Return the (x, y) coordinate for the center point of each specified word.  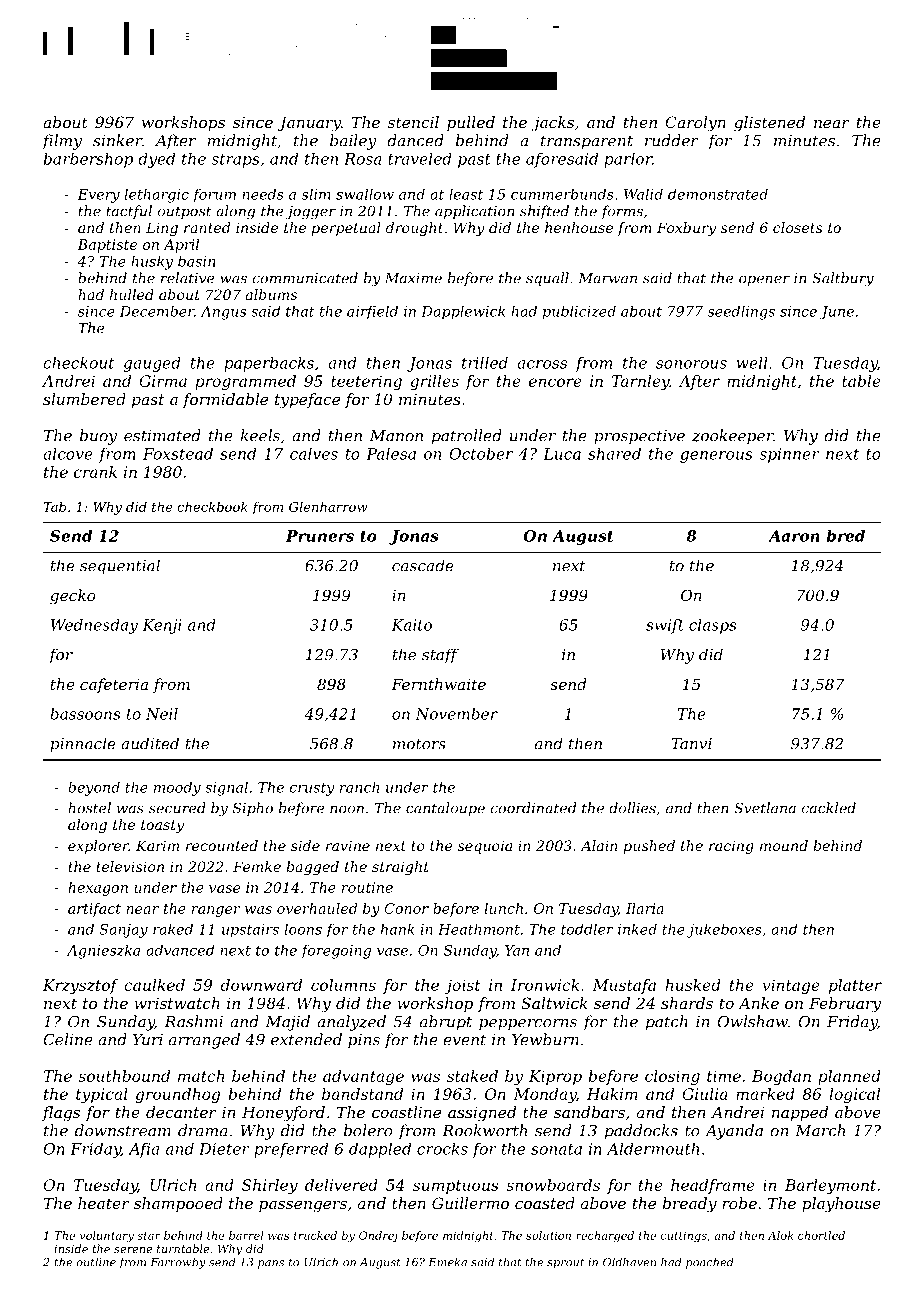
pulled (471, 123)
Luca (562, 454)
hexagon (98, 889)
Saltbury (843, 279)
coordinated (533, 808)
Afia (143, 1150)
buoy (98, 437)
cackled (829, 808)
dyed (156, 160)
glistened (769, 124)
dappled (380, 1150)
